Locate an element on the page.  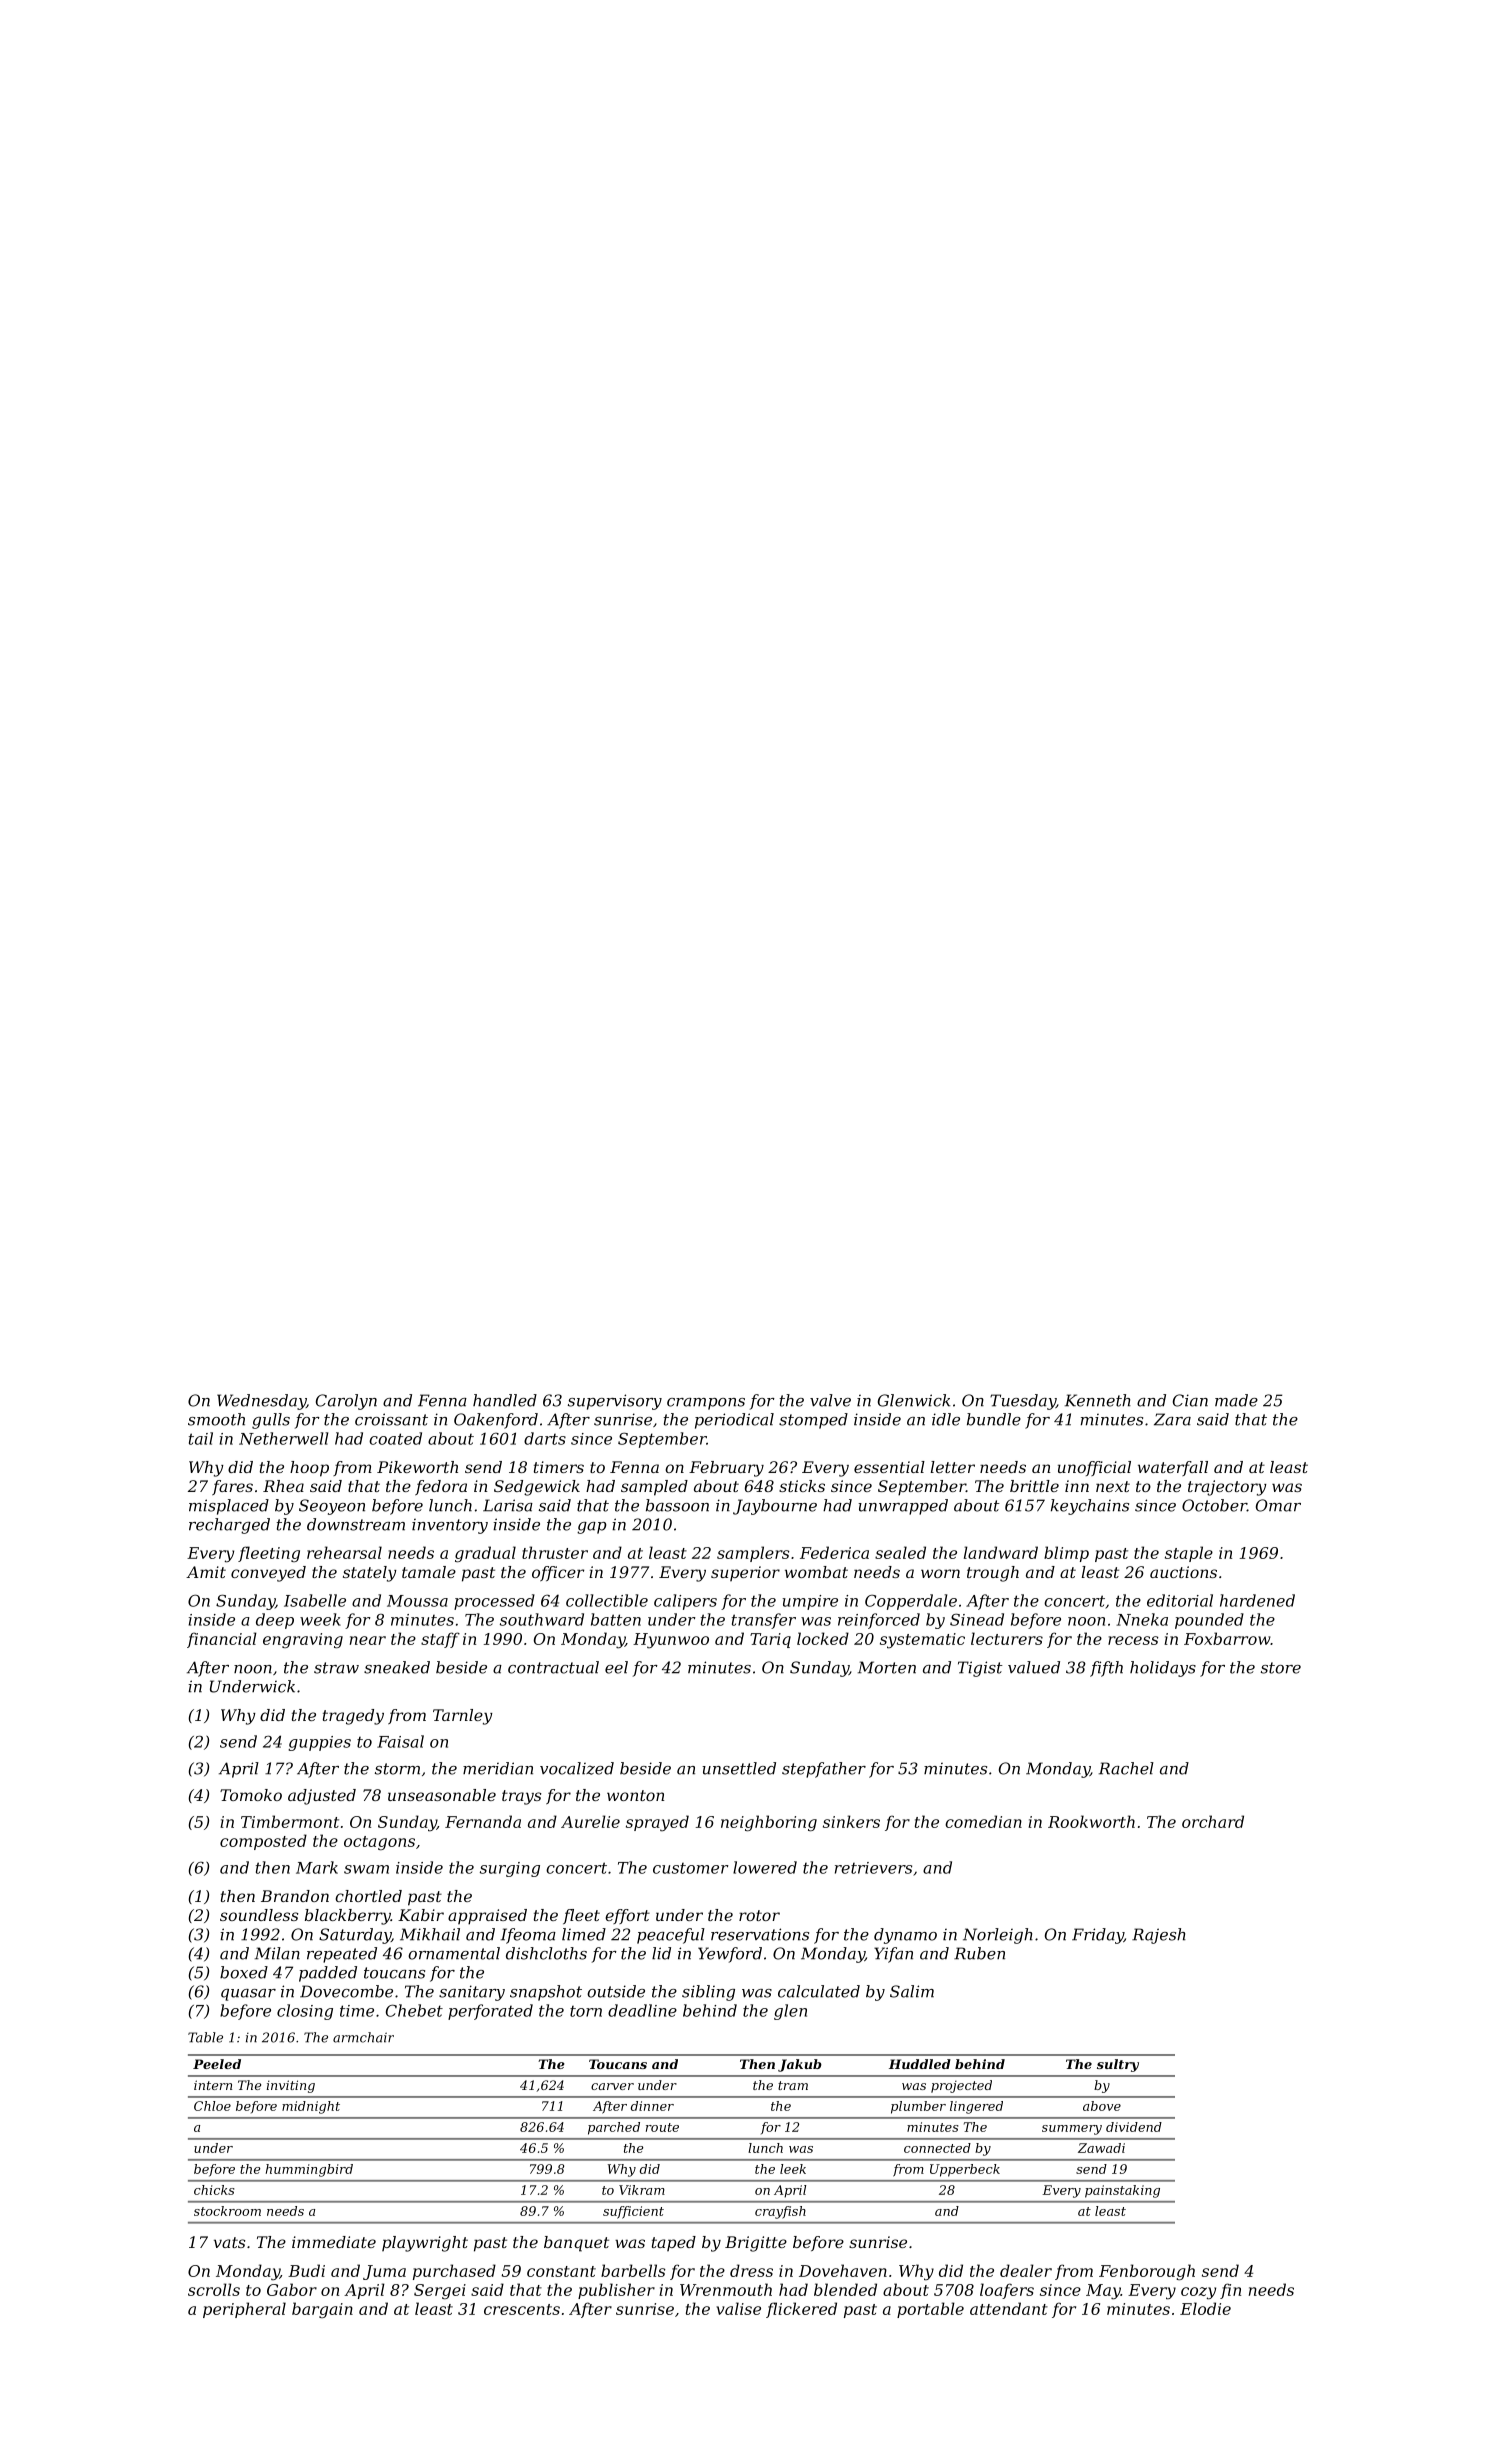
croissant is located at coordinates (391, 1419).
